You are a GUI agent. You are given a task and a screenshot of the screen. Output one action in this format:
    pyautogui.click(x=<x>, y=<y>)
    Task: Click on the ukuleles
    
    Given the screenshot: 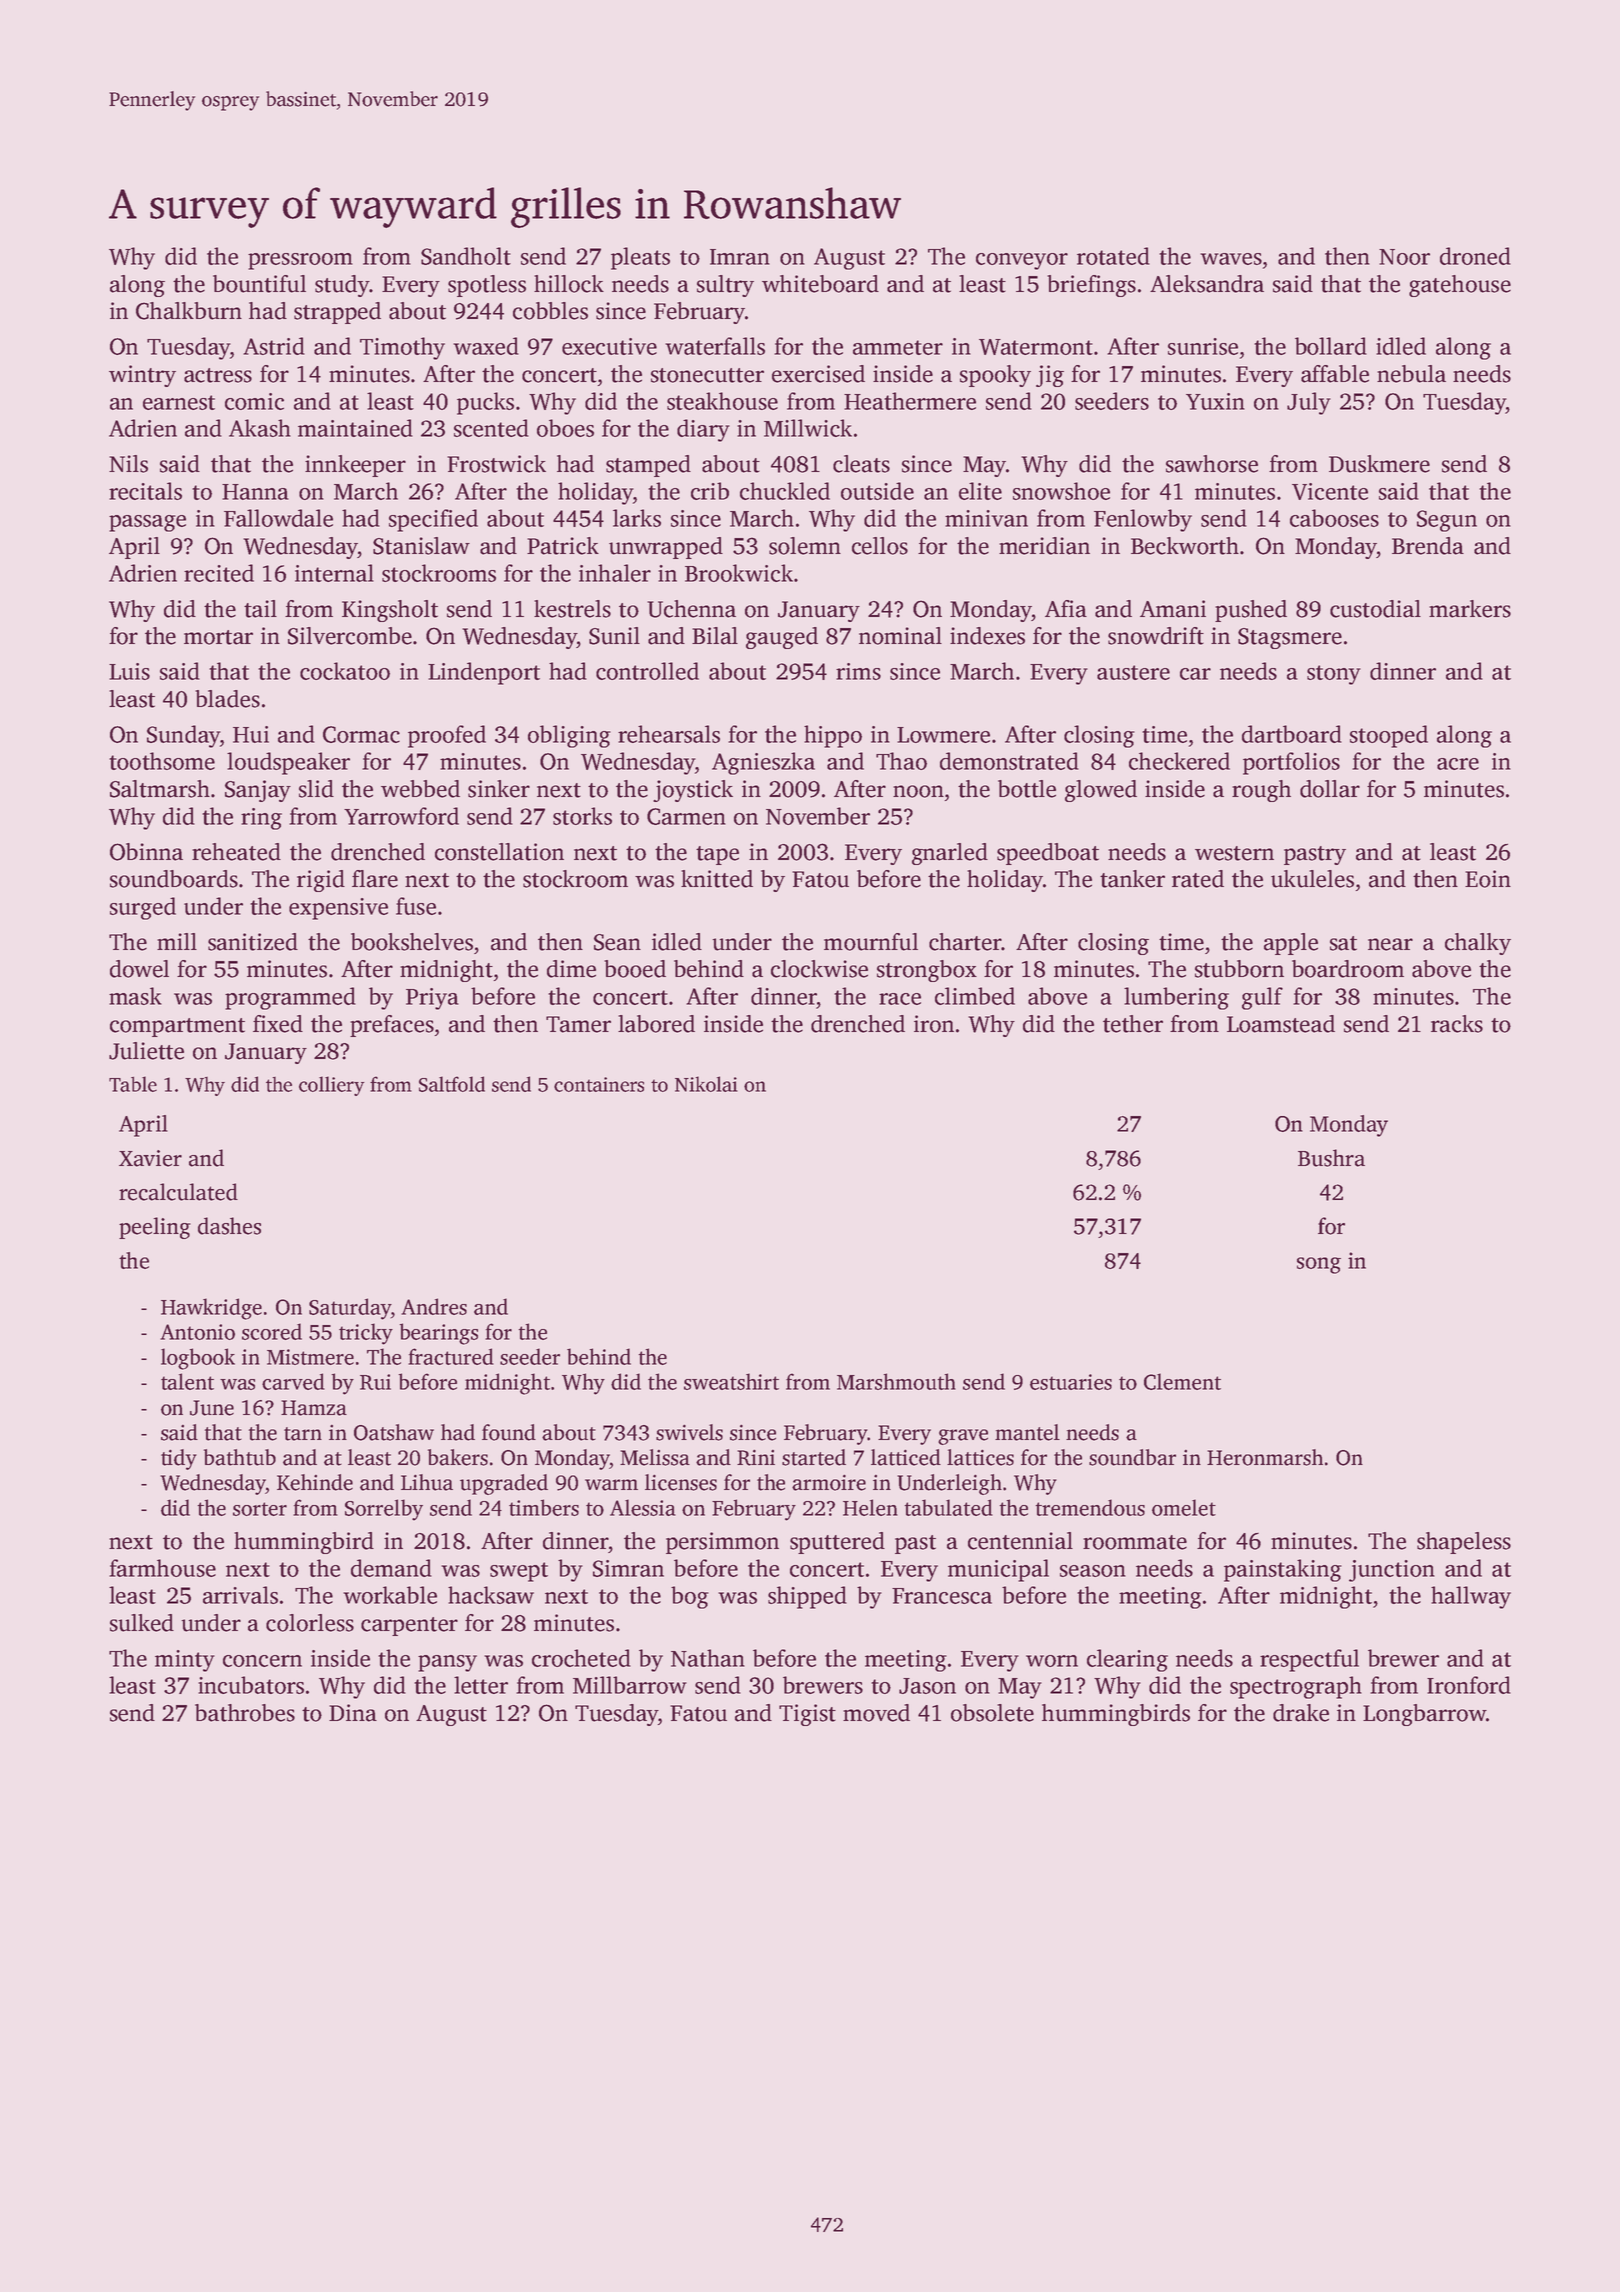 What is the action you would take?
    pyautogui.click(x=1312, y=879)
